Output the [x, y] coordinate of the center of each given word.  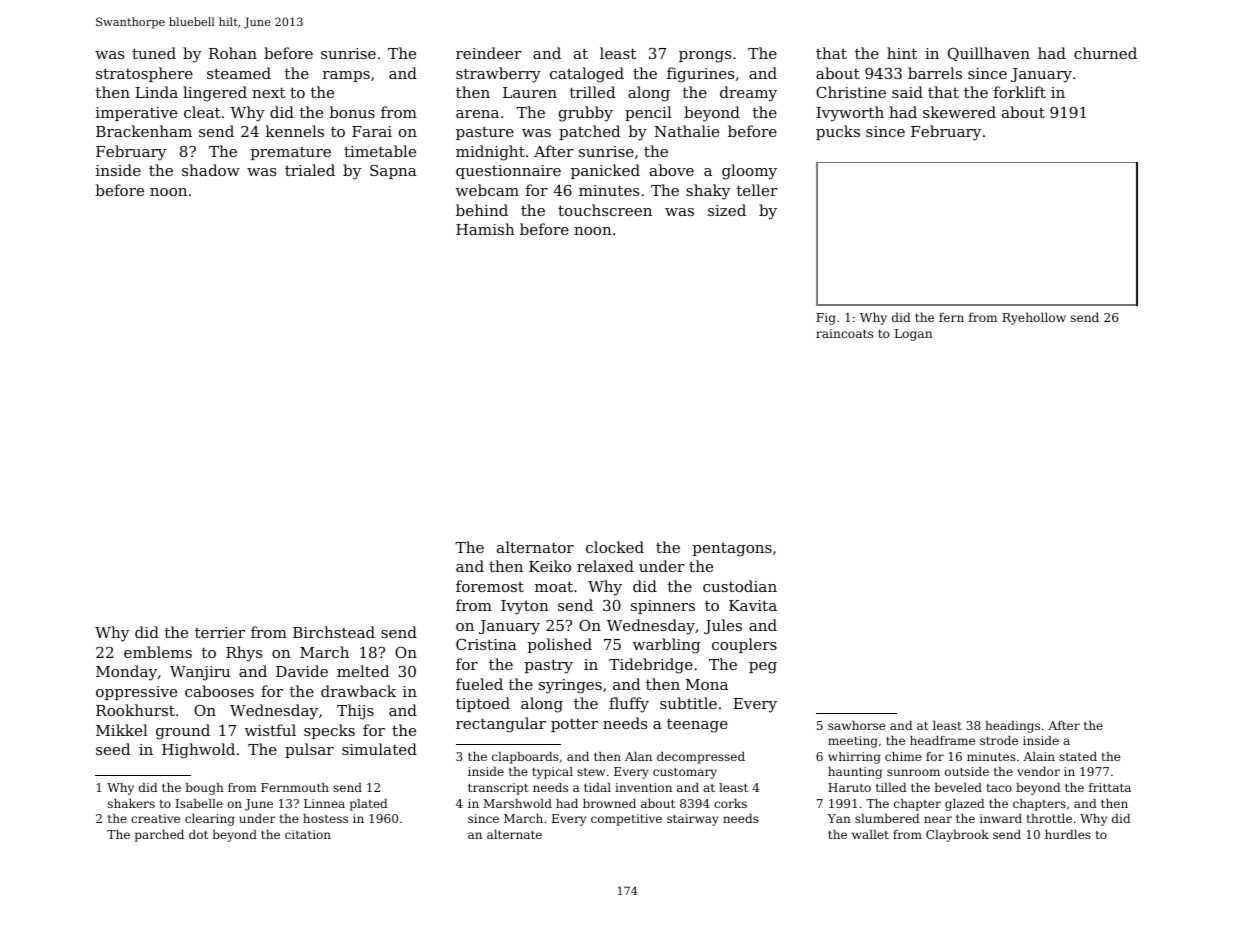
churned [1105, 53]
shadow [211, 170]
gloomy [749, 172]
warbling [666, 646]
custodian [740, 586]
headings [1012, 727]
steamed [239, 73]
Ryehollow [1034, 318]
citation [308, 834]
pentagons [732, 550]
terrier [220, 632]
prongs [705, 57]
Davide [302, 671]
